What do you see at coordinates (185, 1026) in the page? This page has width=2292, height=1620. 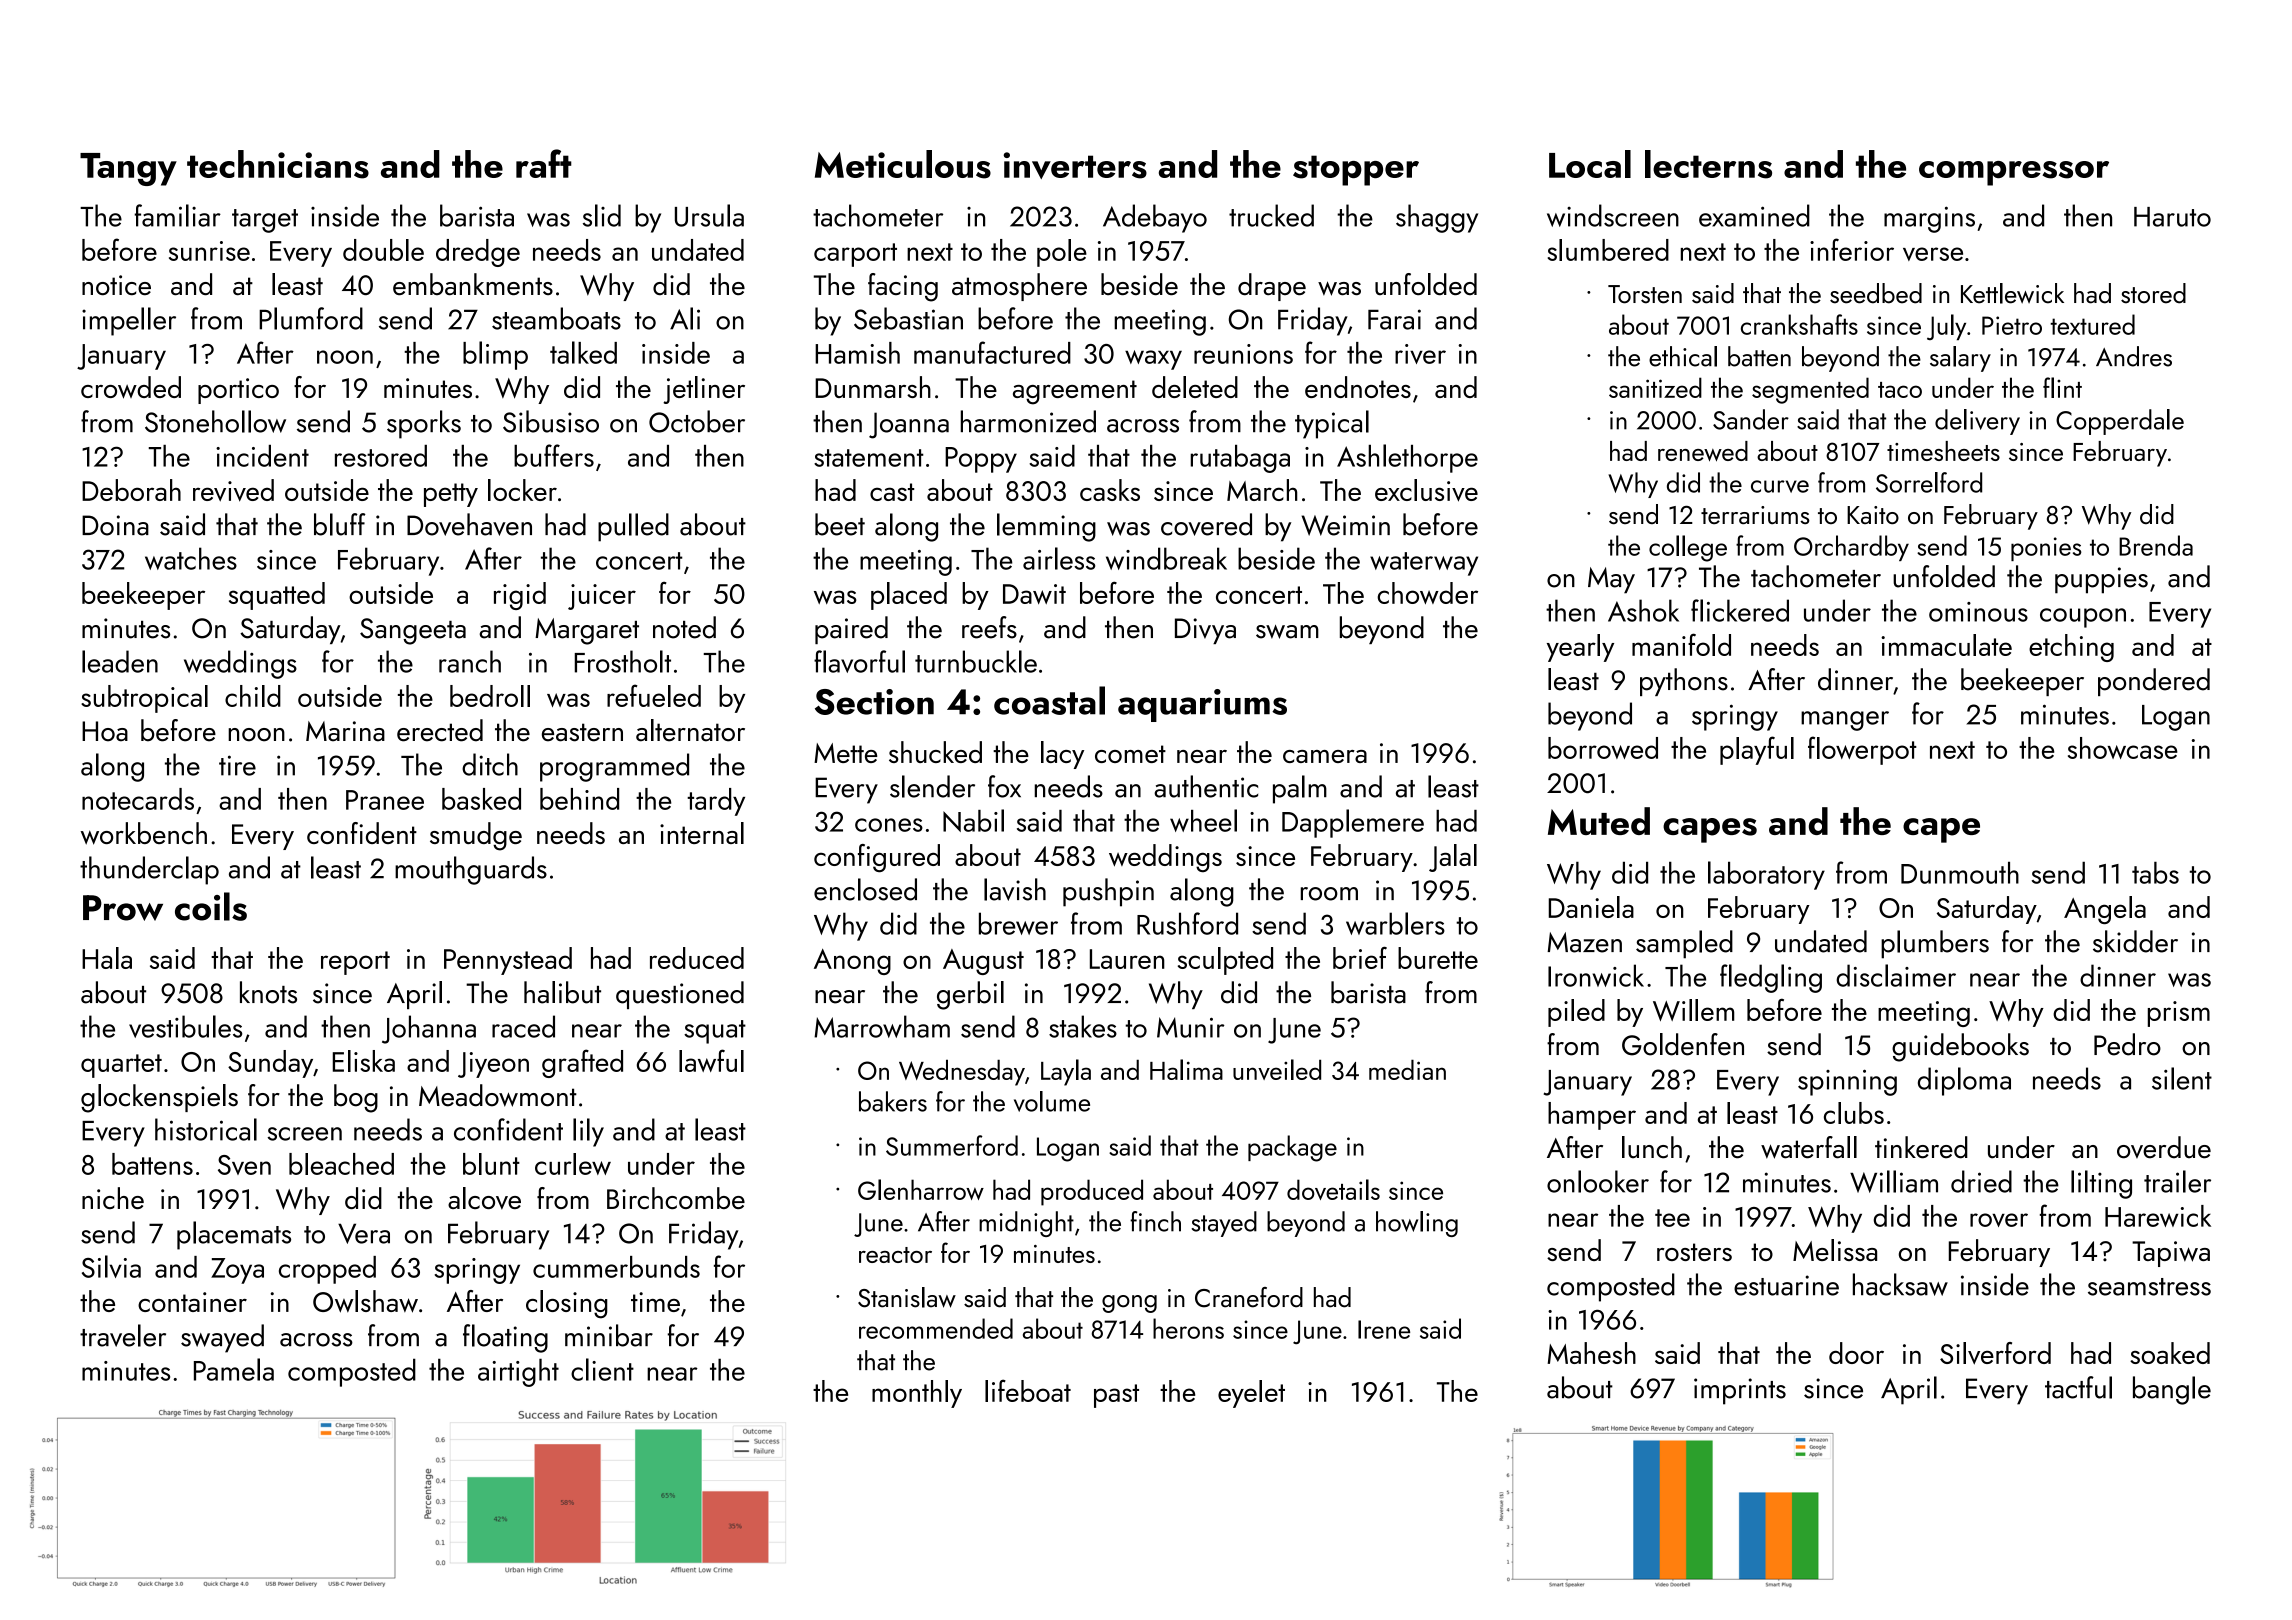 I see `vestibules` at bounding box center [185, 1026].
